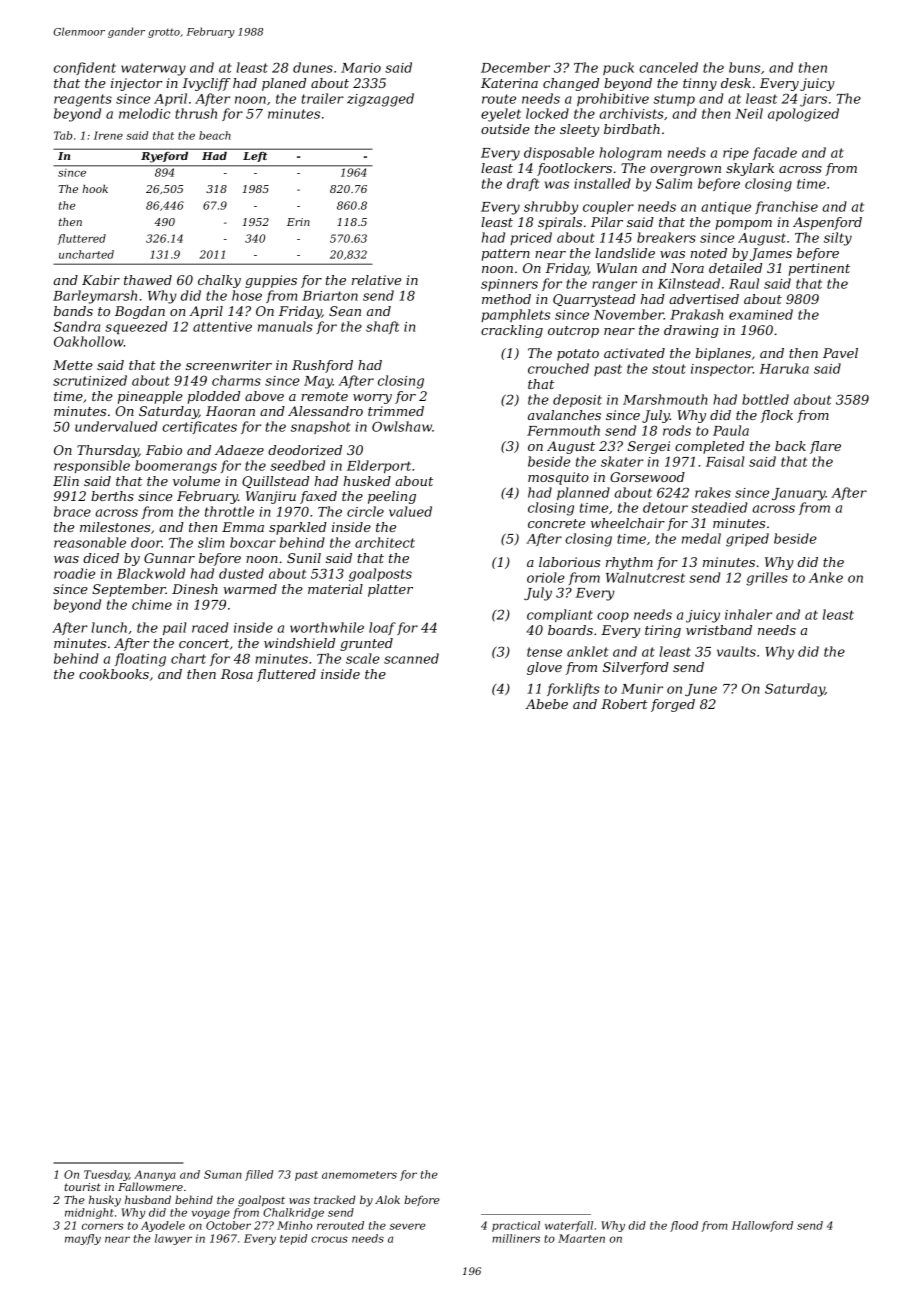  I want to click on loaf, so click(382, 628).
